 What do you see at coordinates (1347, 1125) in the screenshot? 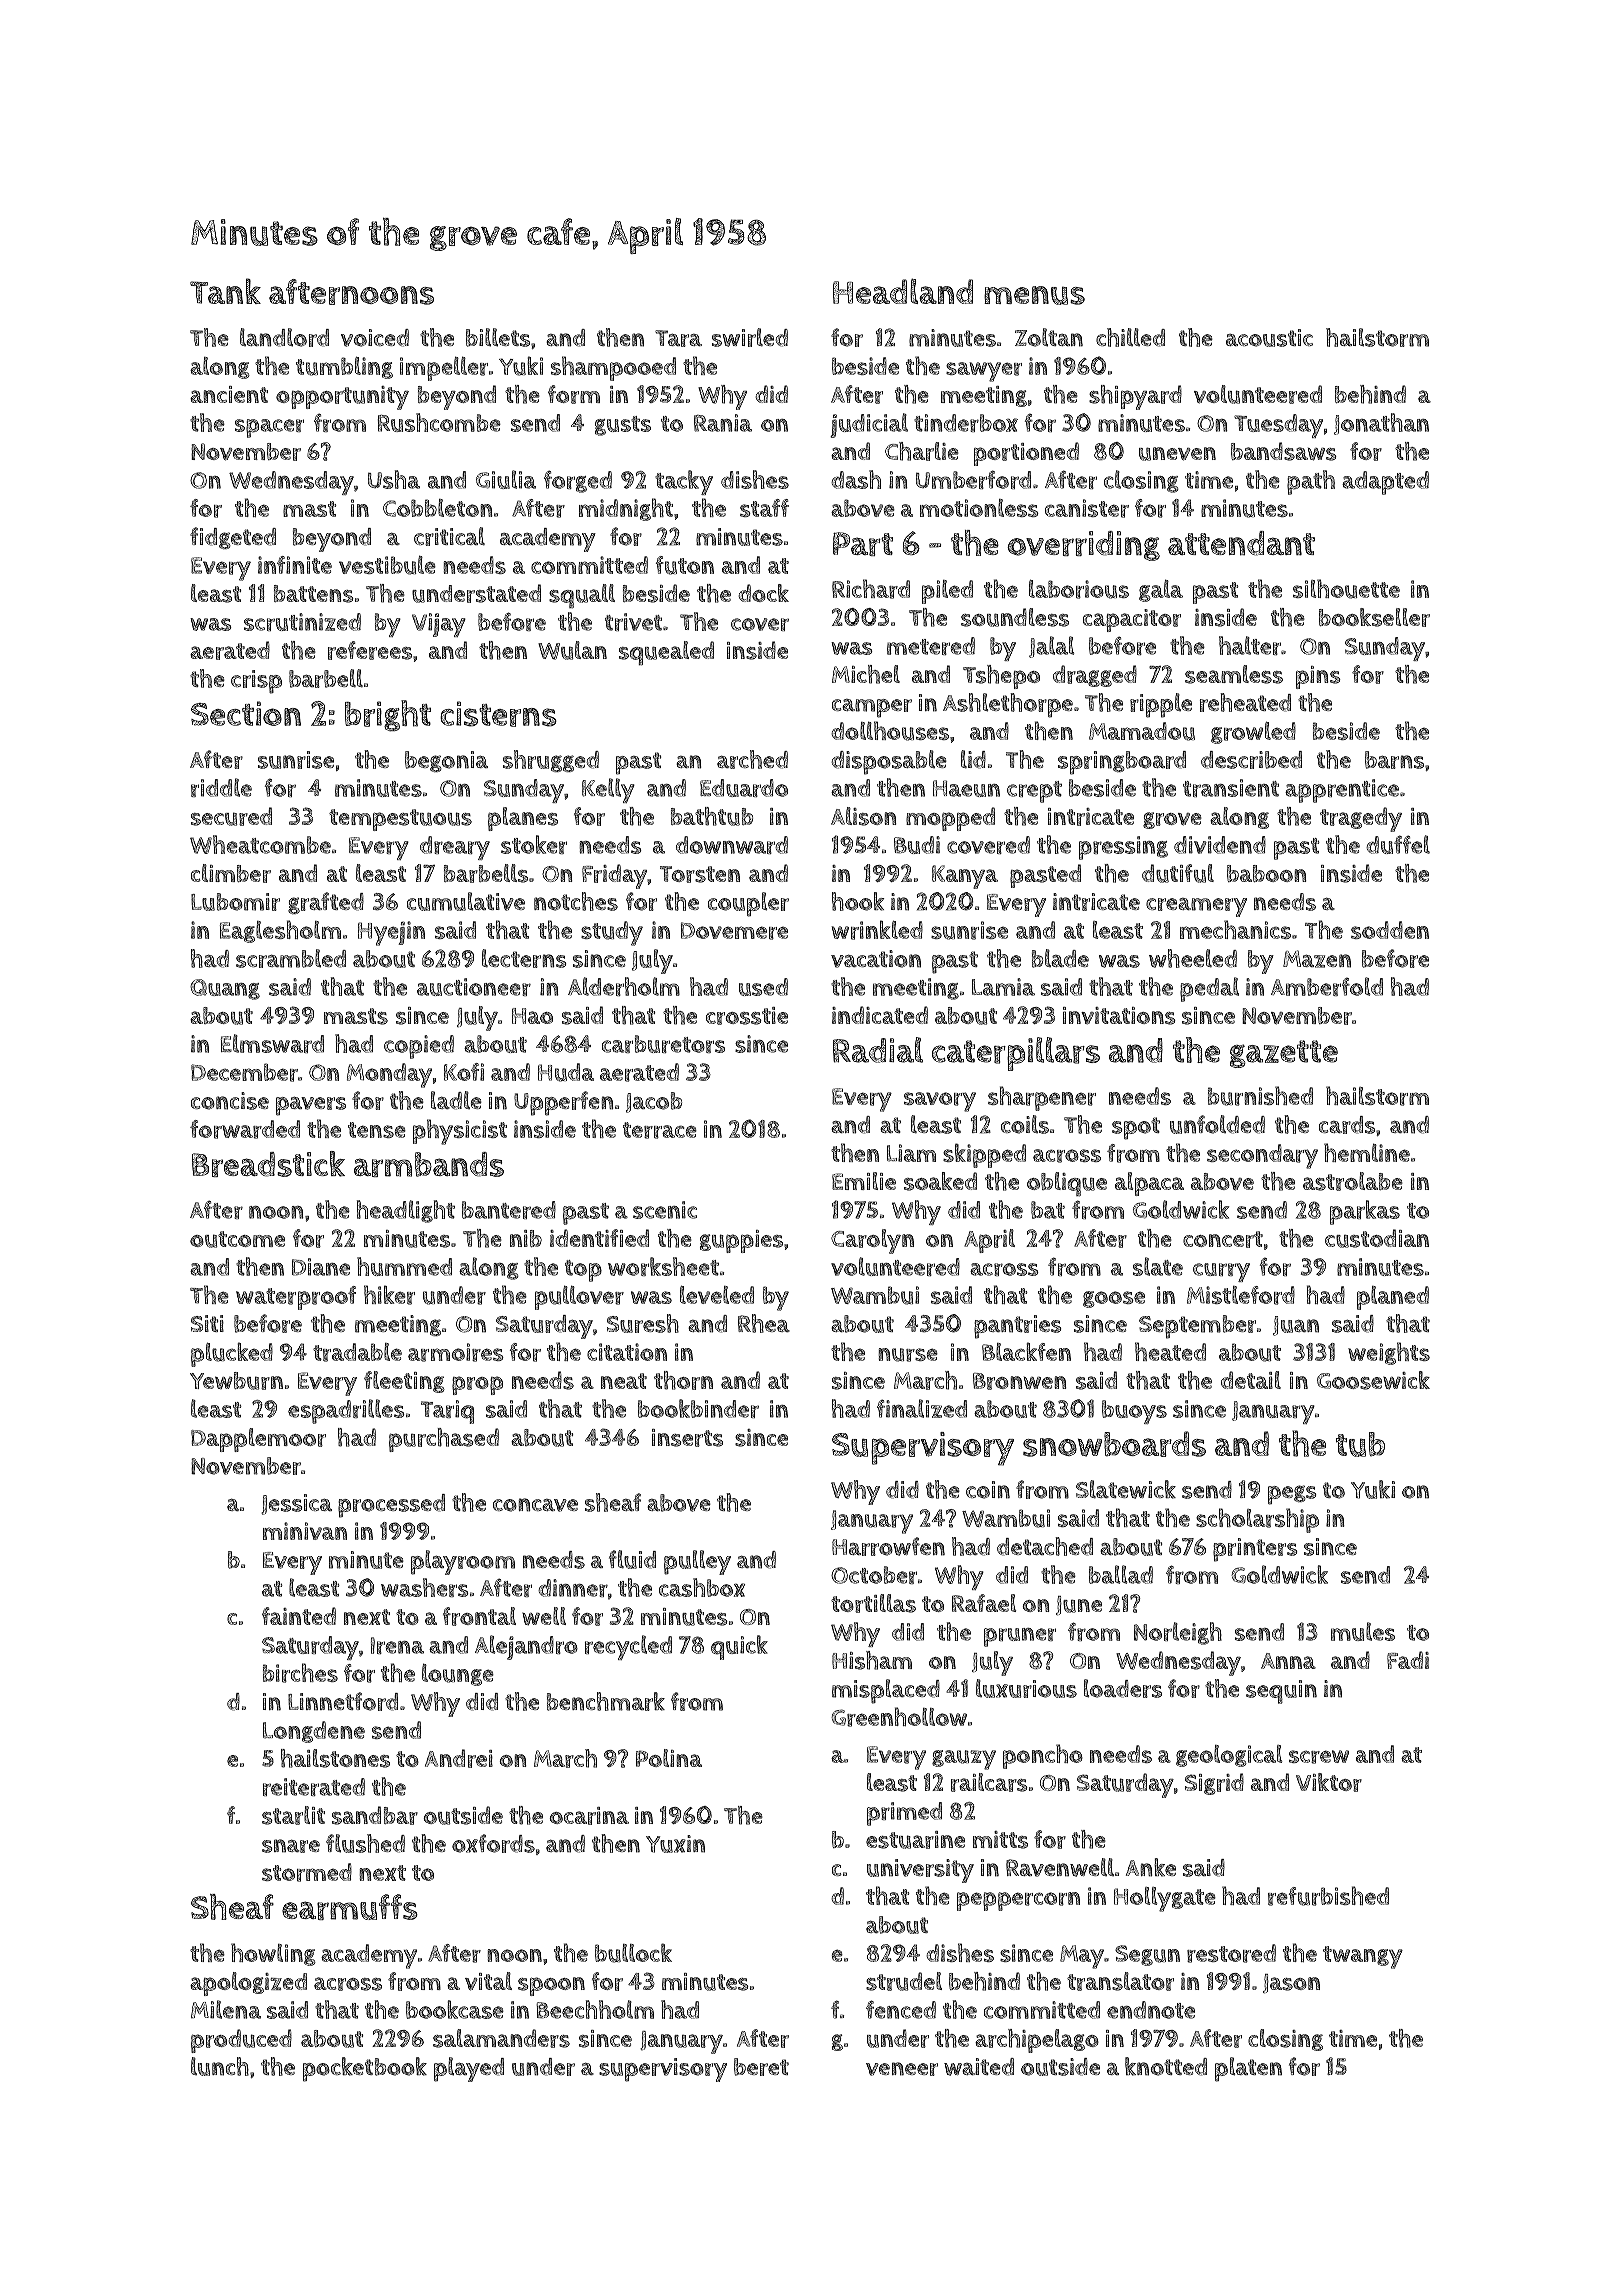
I see `cards` at bounding box center [1347, 1125].
